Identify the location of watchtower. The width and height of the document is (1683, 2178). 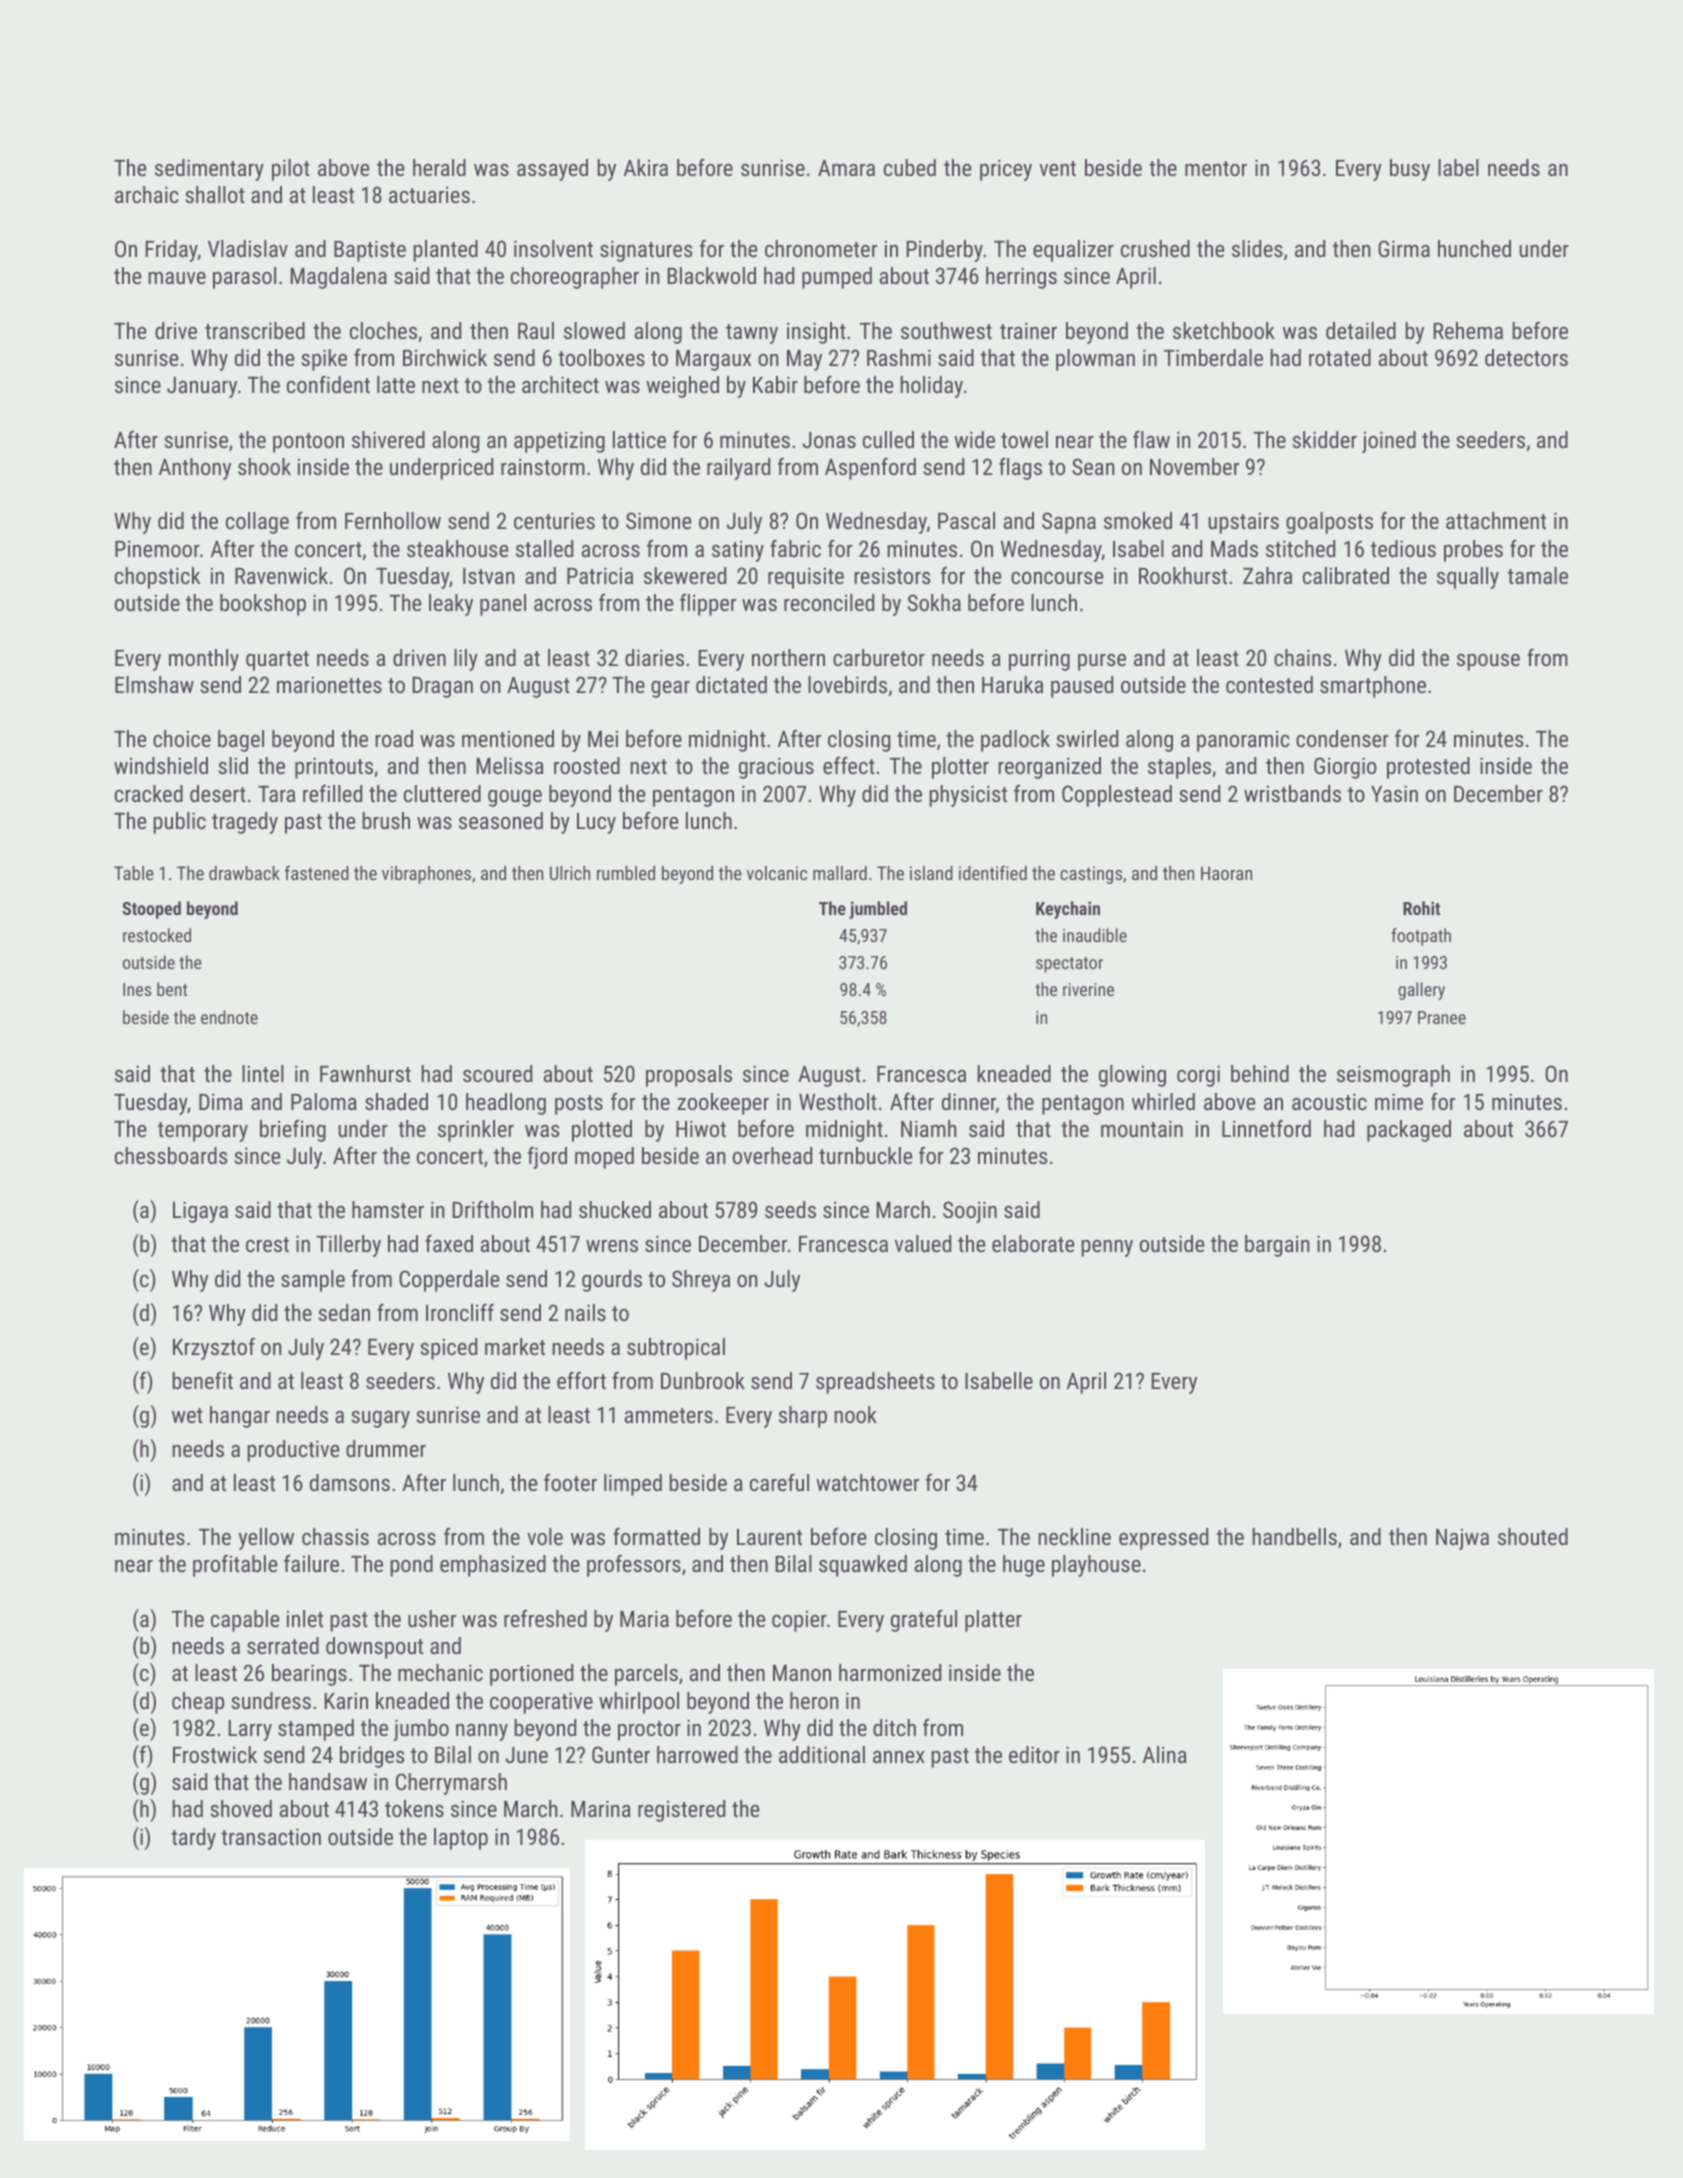
(867, 1482).
